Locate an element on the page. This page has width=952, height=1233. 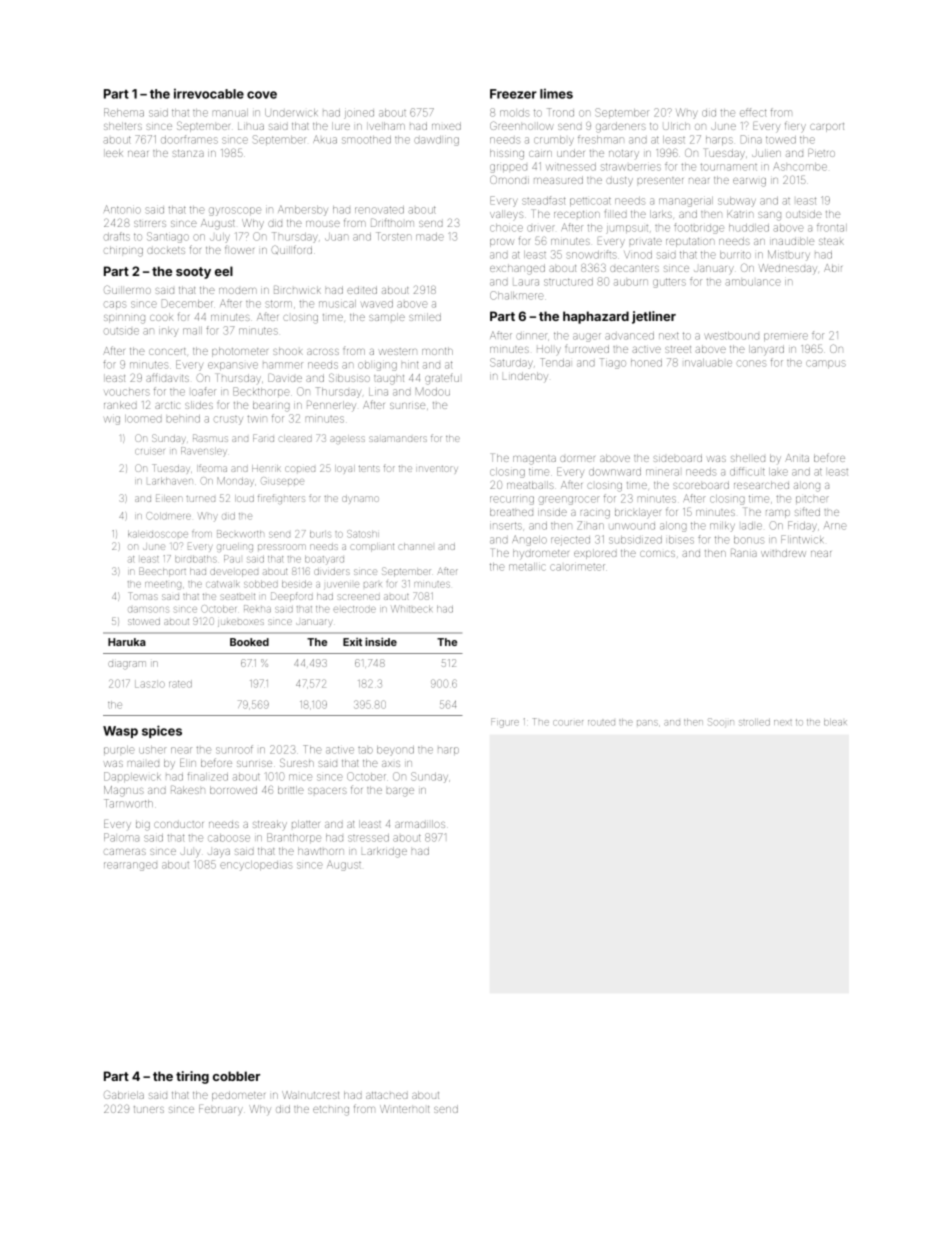
gyroscope is located at coordinates (235, 211).
